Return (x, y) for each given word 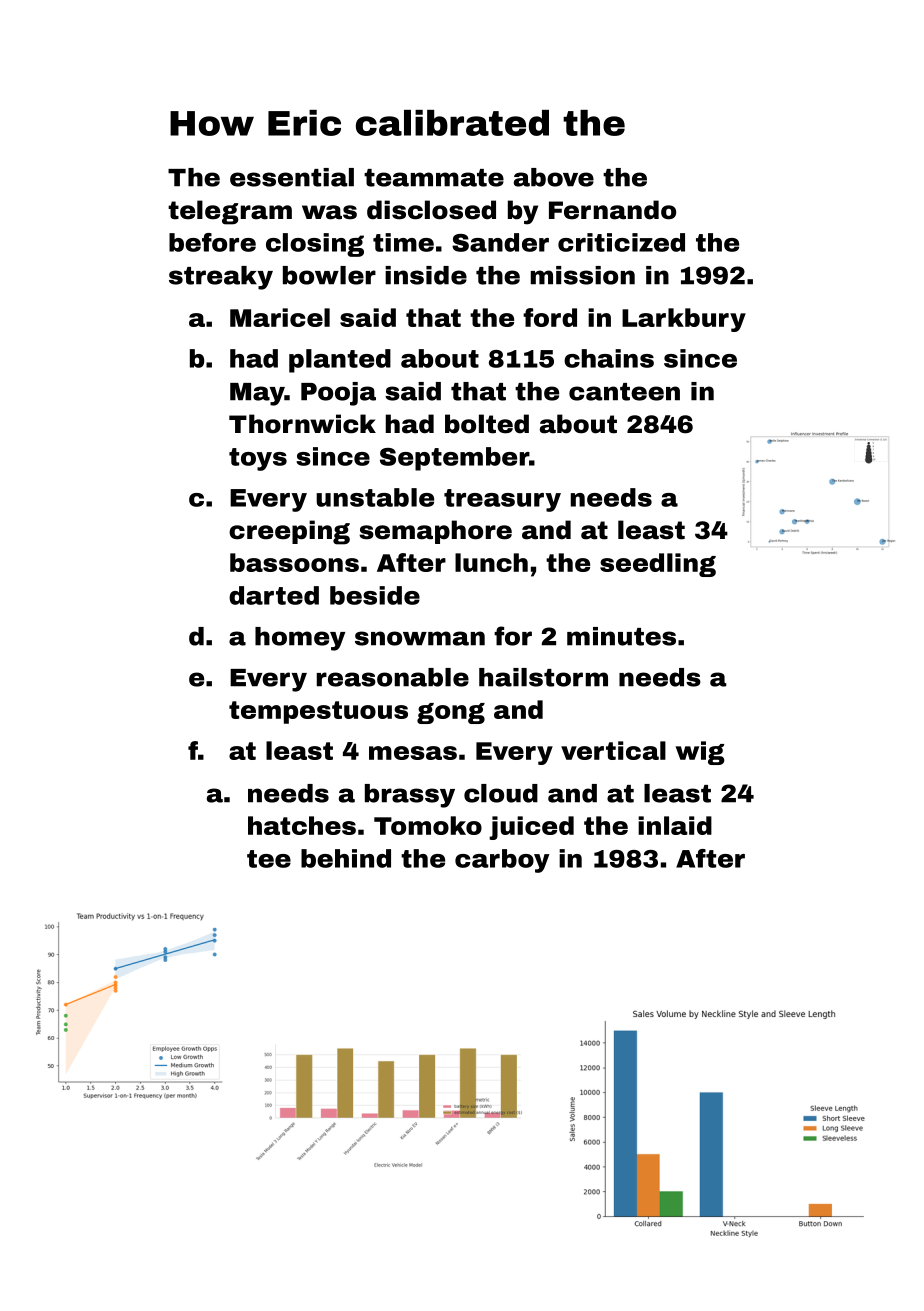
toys (258, 459)
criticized (621, 242)
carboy (502, 861)
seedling (658, 565)
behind (346, 858)
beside (375, 595)
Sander (500, 242)
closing (315, 245)
